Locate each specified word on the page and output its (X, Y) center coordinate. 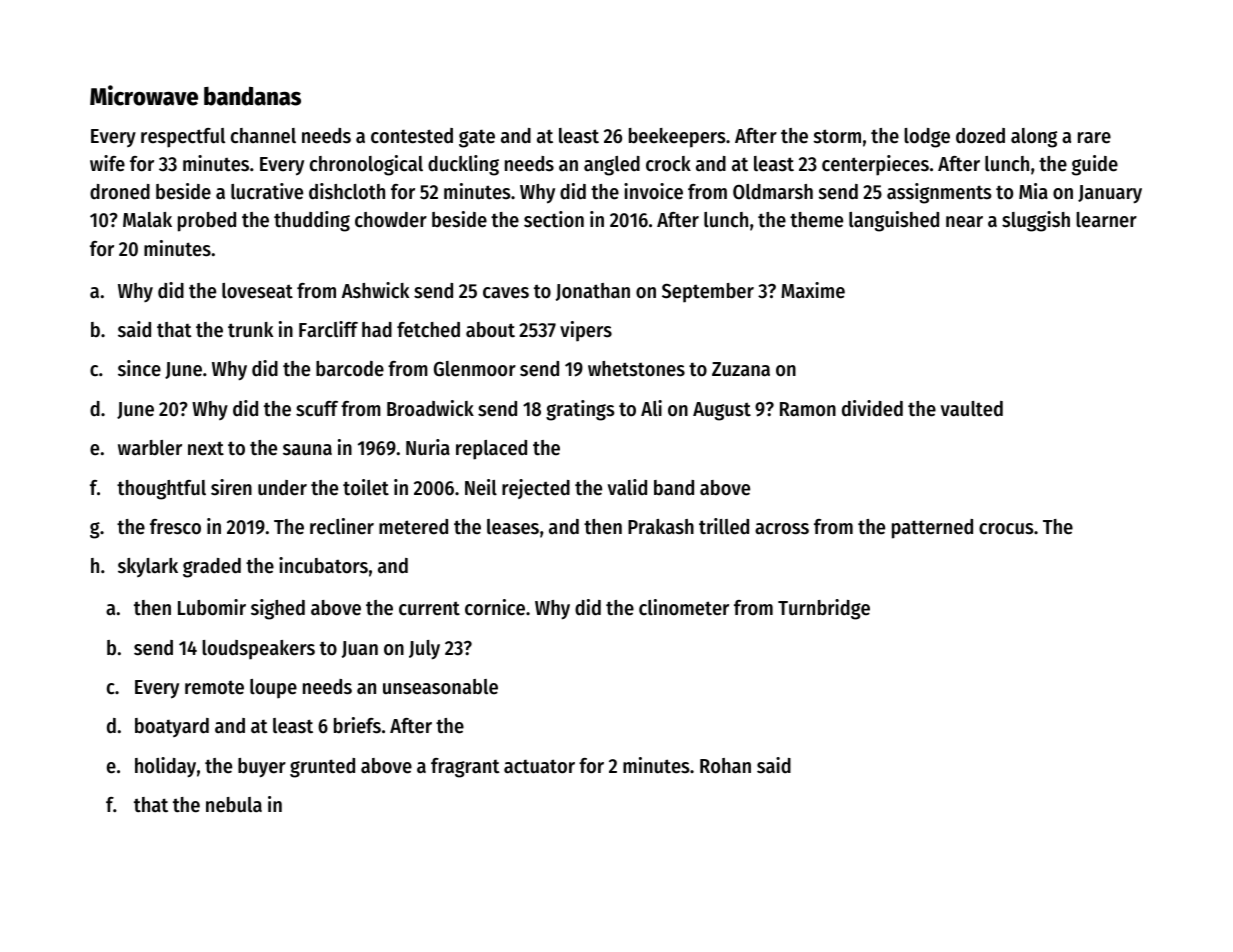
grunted (322, 768)
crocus (1006, 529)
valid (627, 487)
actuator (539, 766)
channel (263, 136)
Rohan (725, 766)
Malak (147, 220)
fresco (175, 527)
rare (1094, 138)
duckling (463, 165)
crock (668, 164)
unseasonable (440, 687)
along (1034, 138)
